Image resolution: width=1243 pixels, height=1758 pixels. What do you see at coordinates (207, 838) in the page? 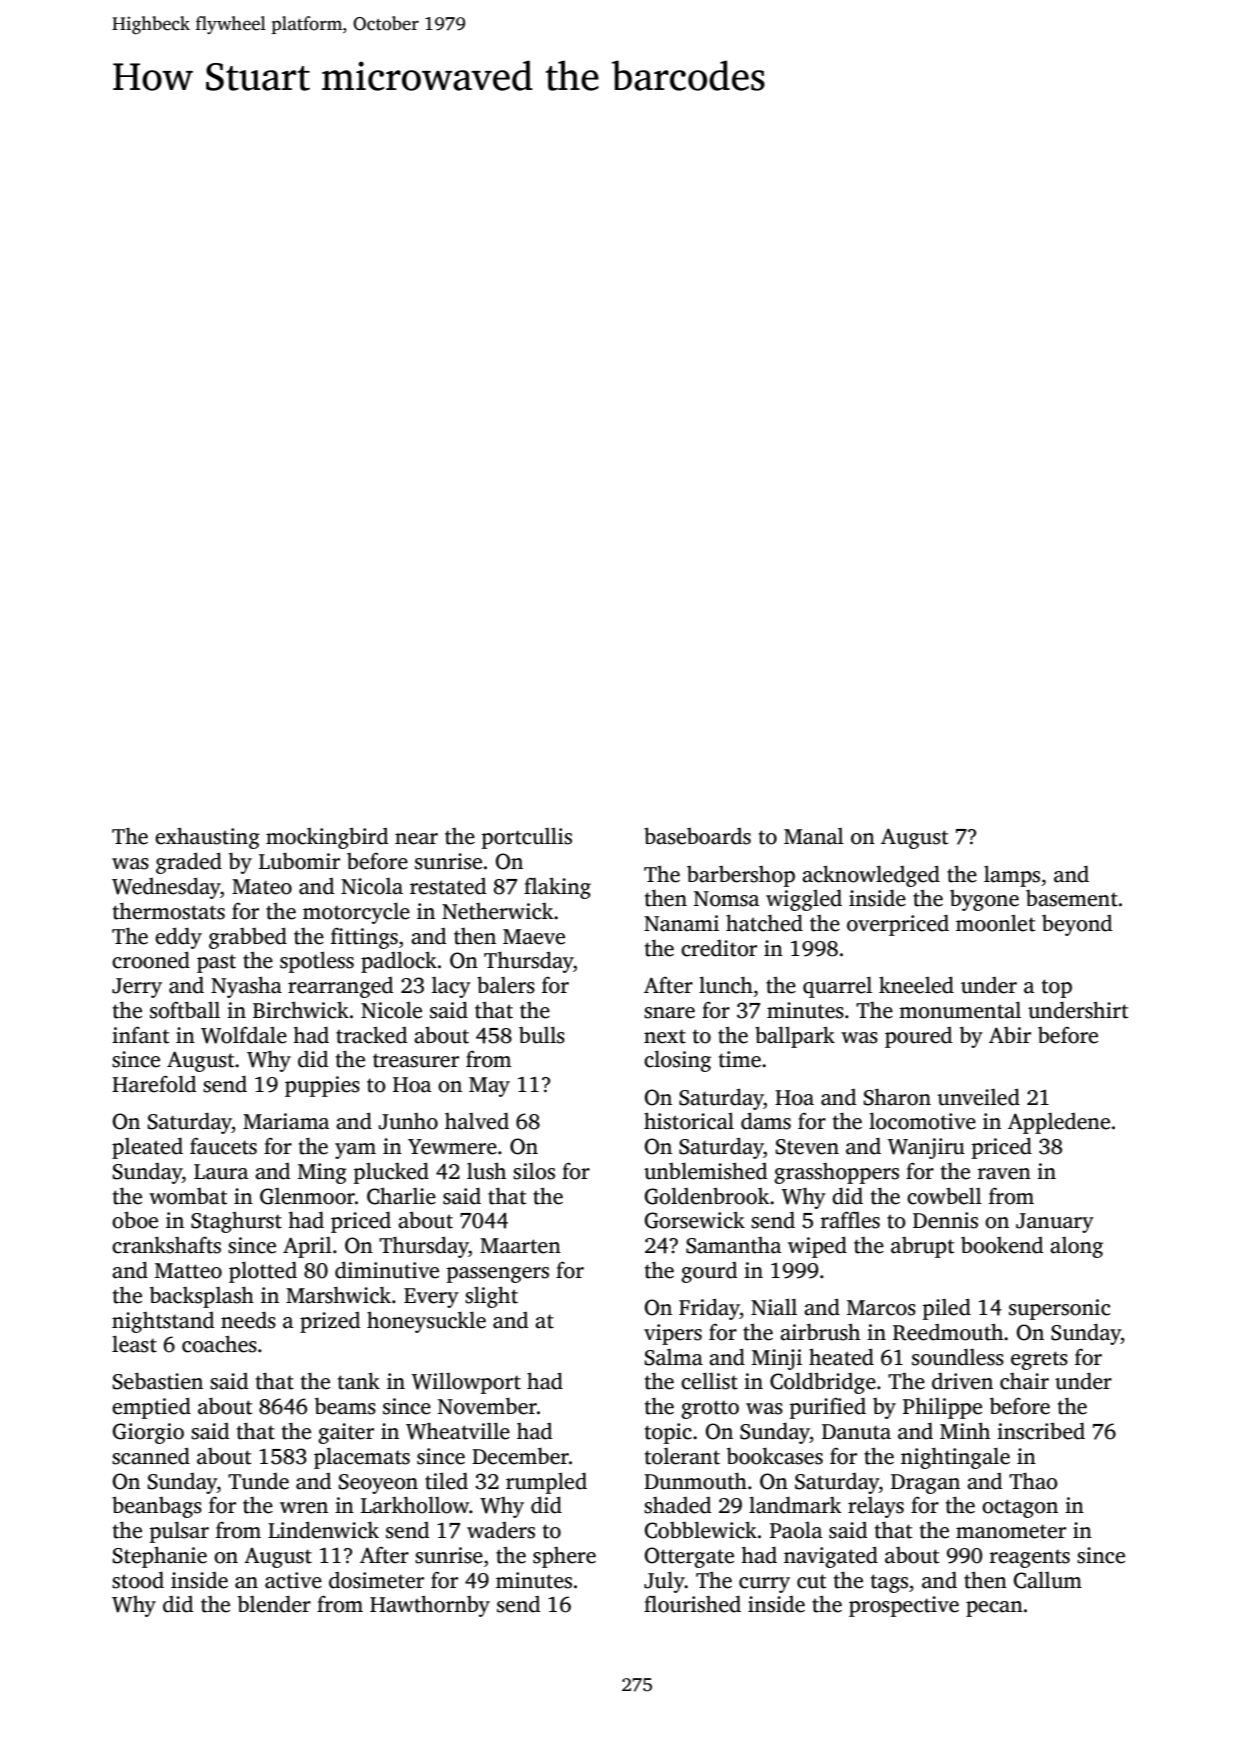
I see `exhausting` at bounding box center [207, 838].
